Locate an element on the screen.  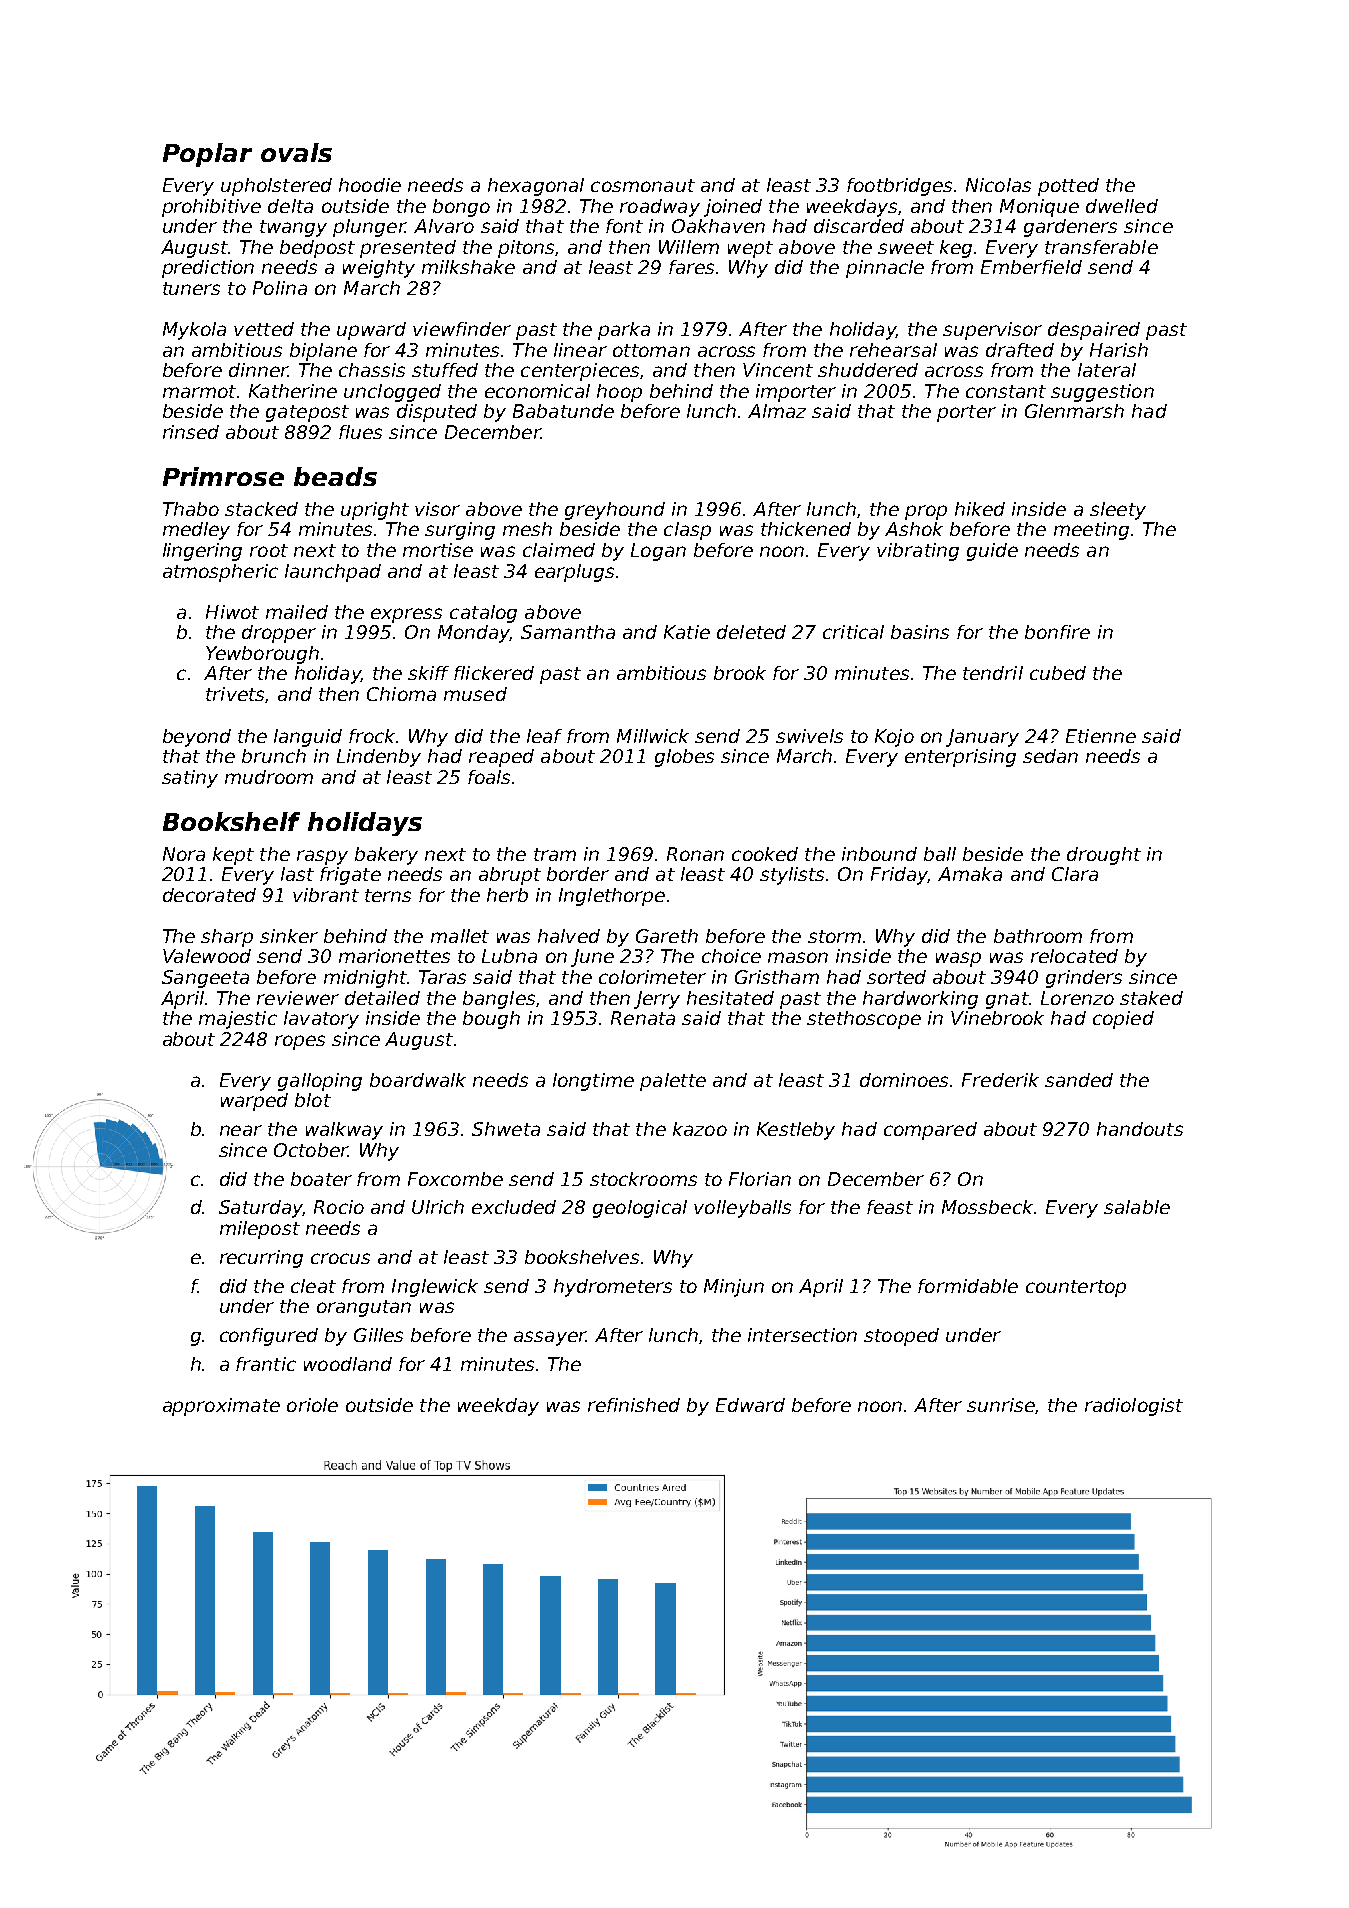
radiologist is located at coordinates (1134, 1407).
